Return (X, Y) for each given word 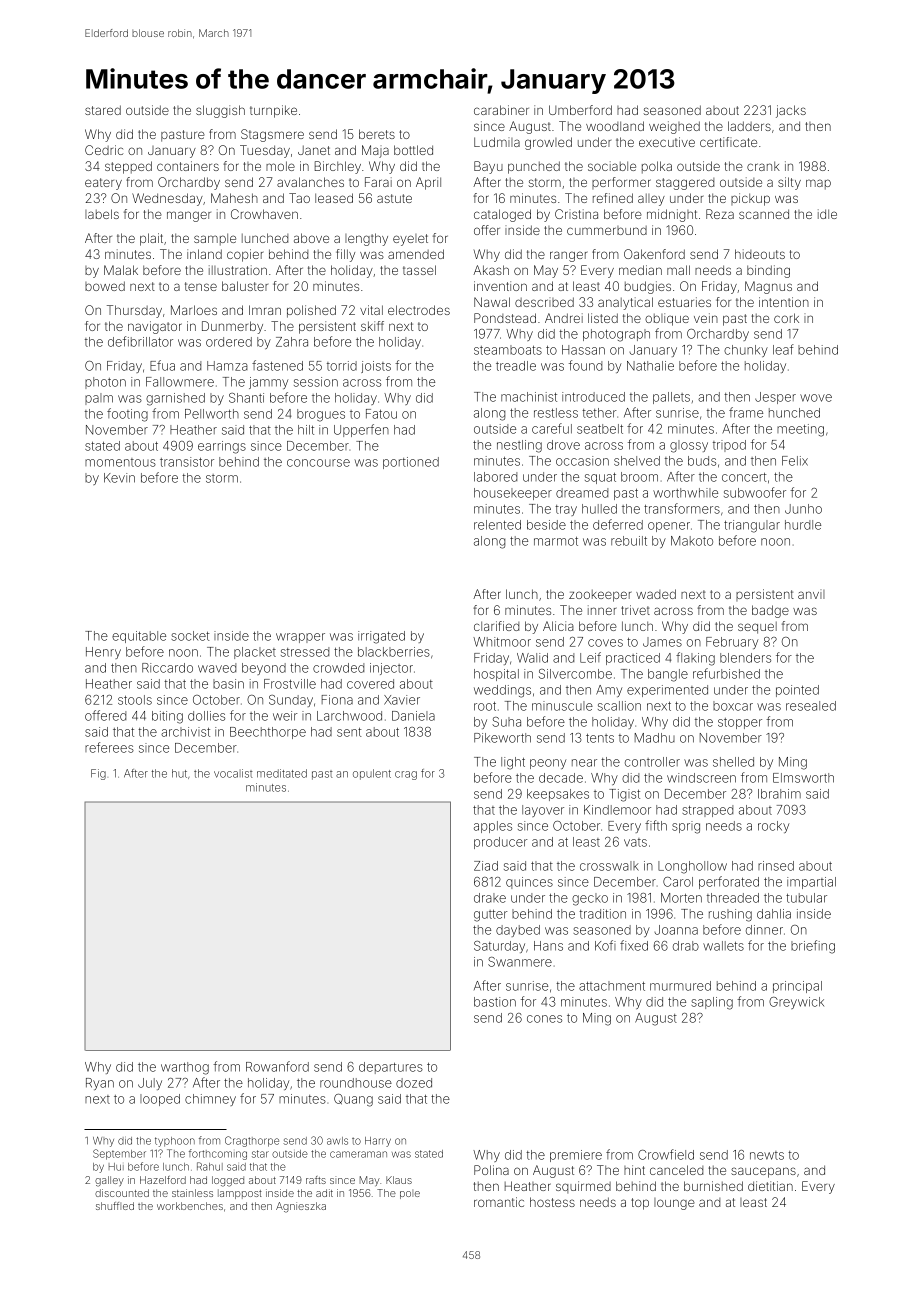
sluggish (220, 111)
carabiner (501, 110)
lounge (674, 1204)
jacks (791, 111)
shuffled (115, 1206)
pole (410, 1194)
